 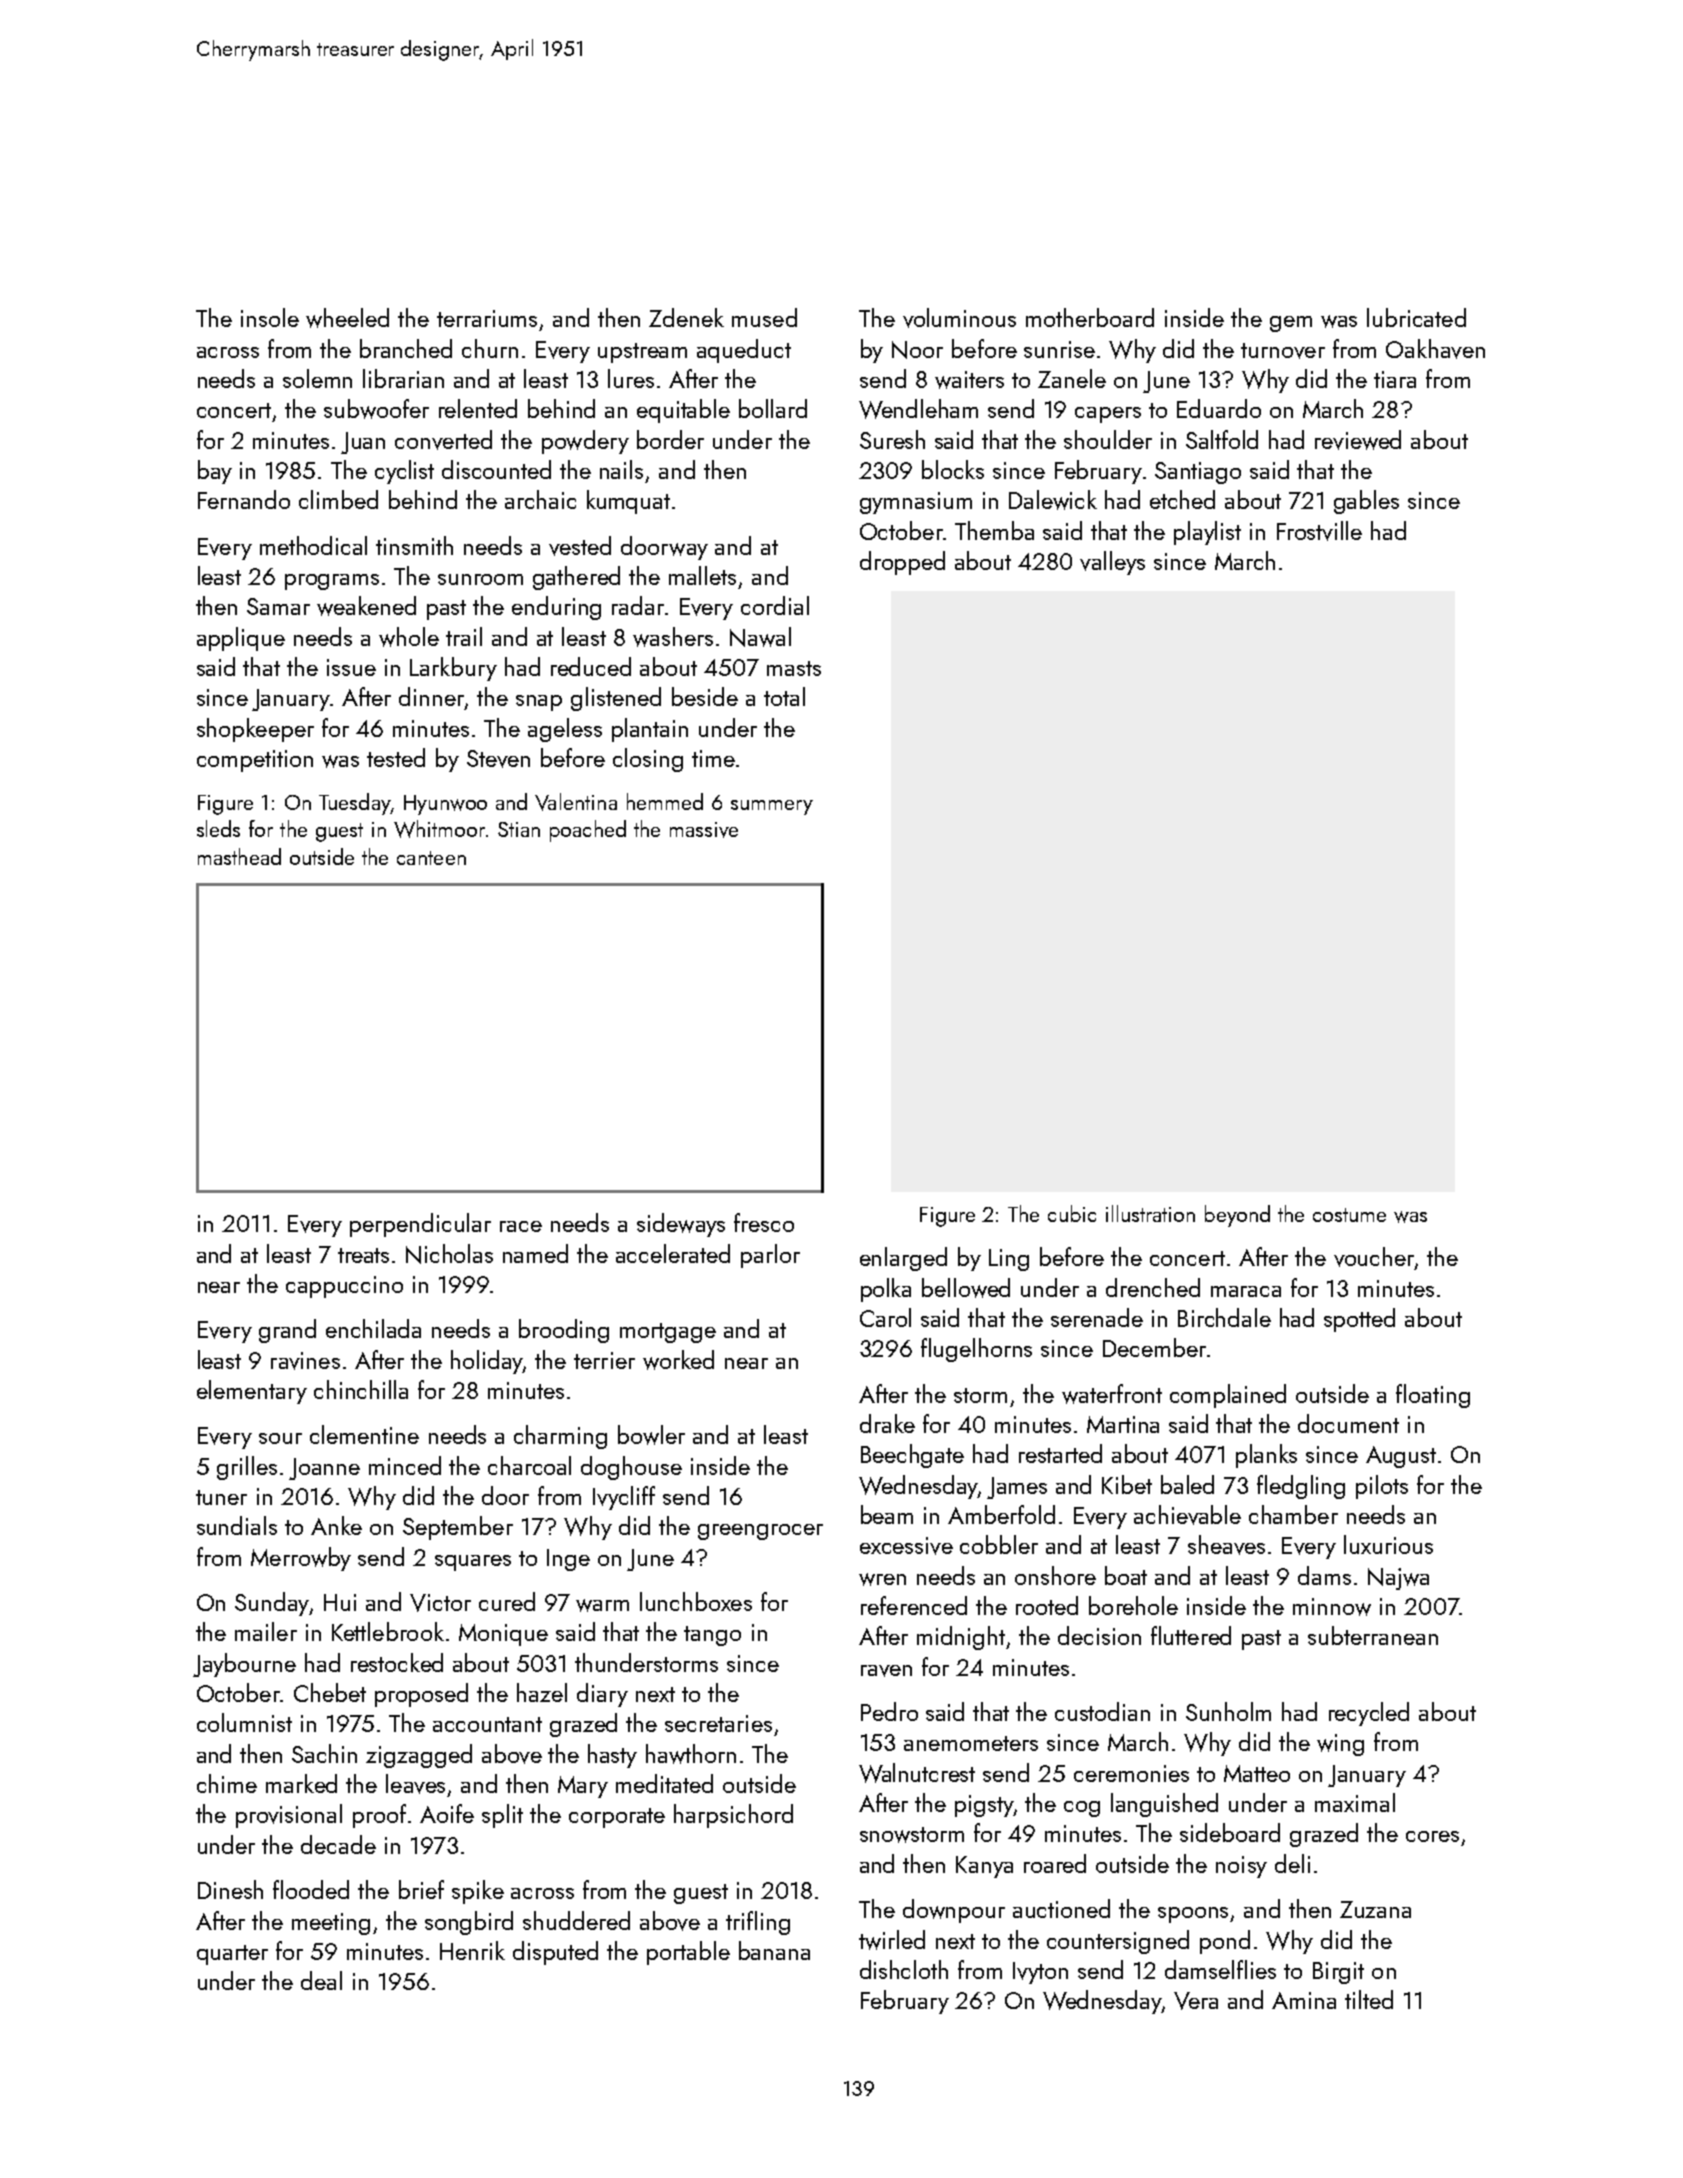 I want to click on Kettlebrook, so click(x=388, y=1631).
